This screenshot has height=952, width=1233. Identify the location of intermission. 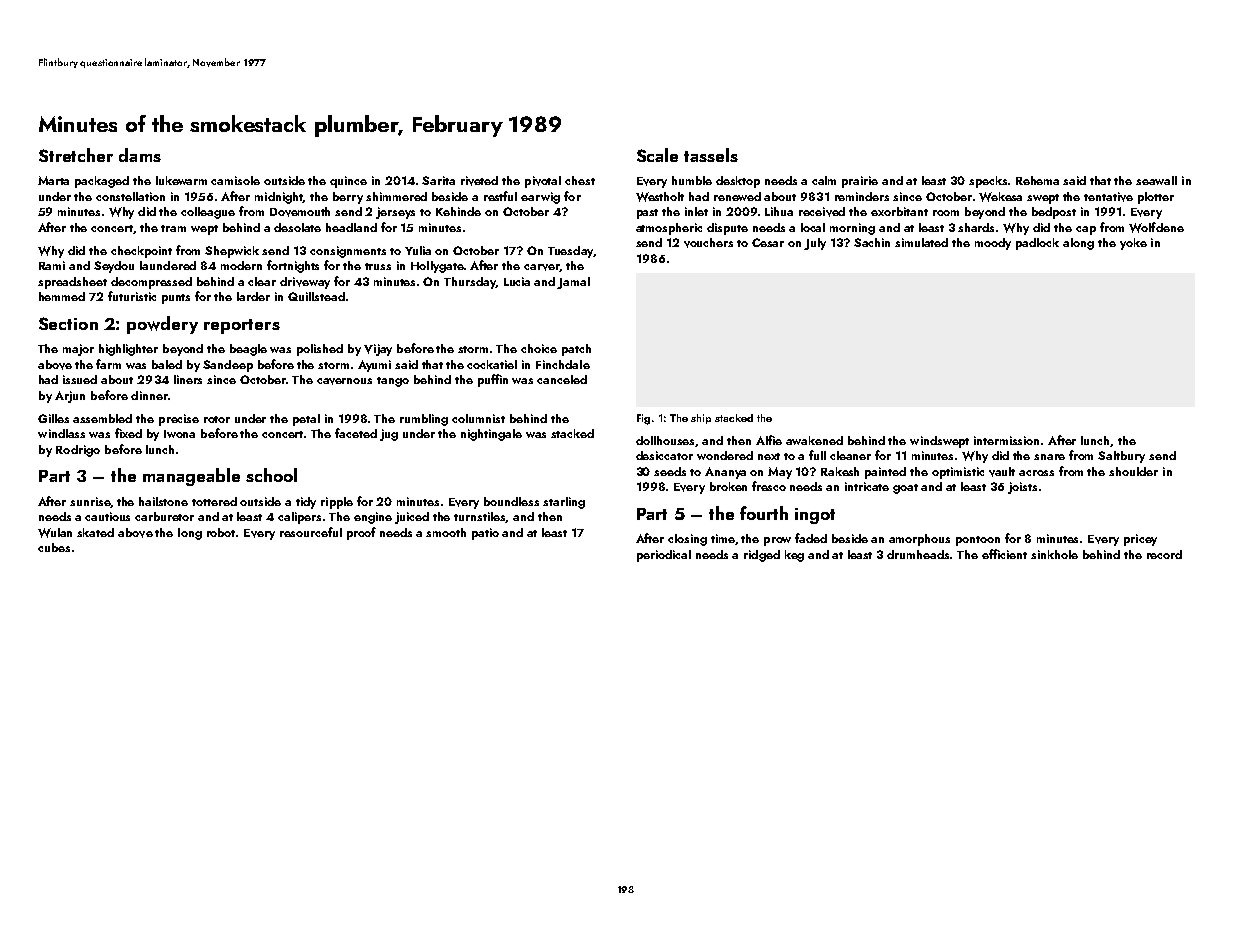
(1006, 440).
